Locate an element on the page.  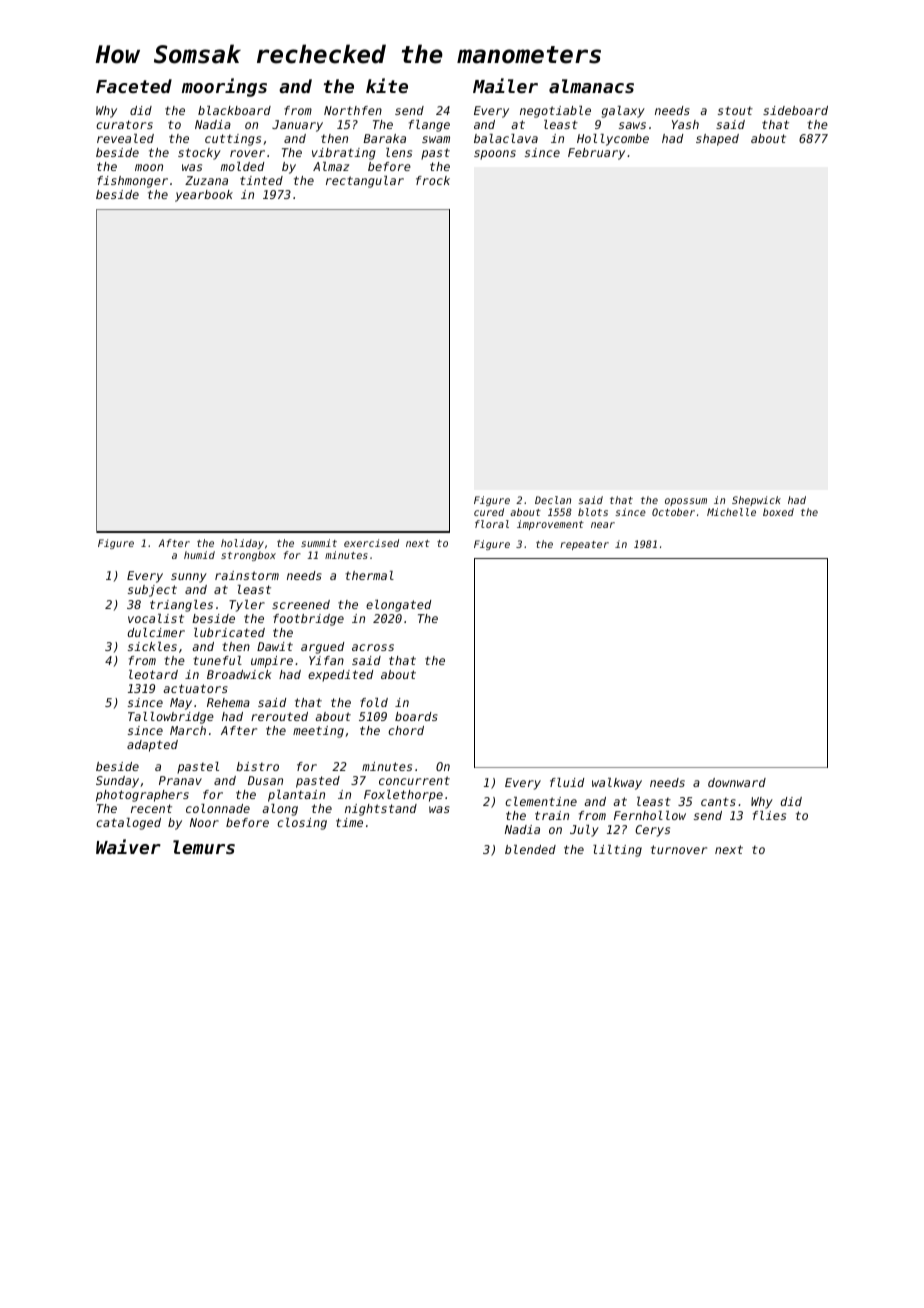
Faceted is located at coordinates (134, 86).
